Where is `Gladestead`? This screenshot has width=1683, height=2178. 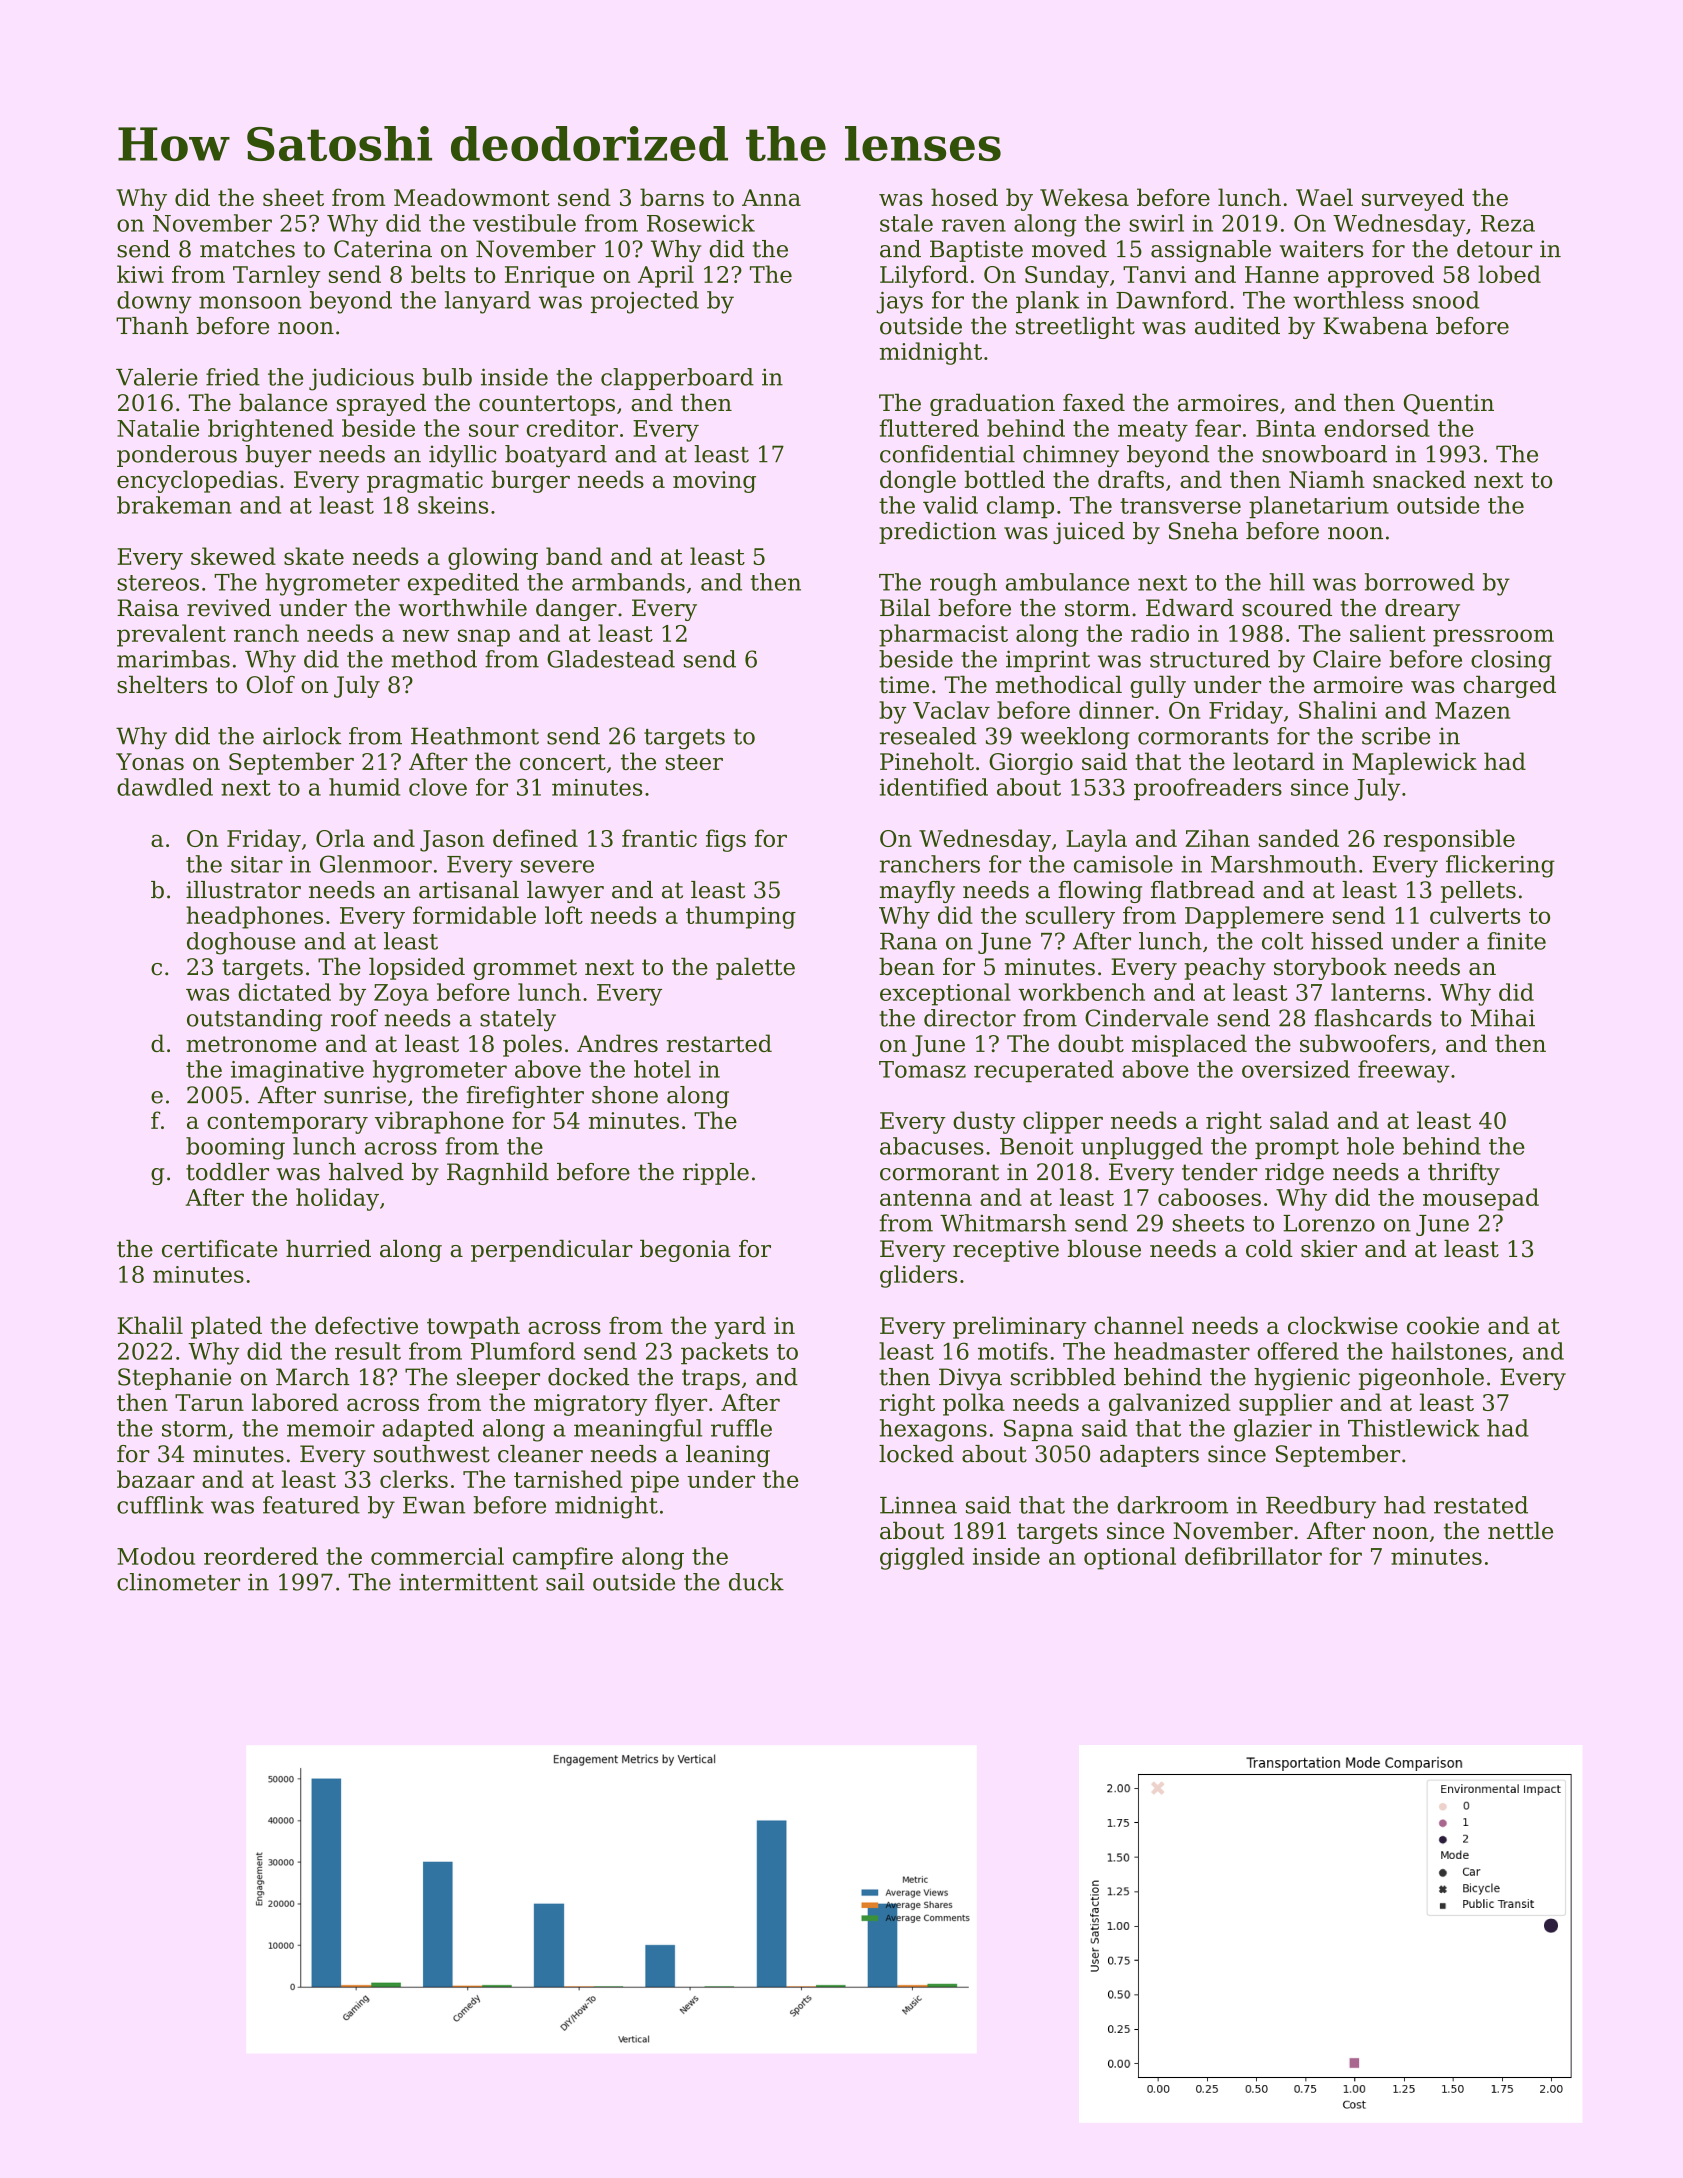
Gladestead is located at coordinates (611, 659).
